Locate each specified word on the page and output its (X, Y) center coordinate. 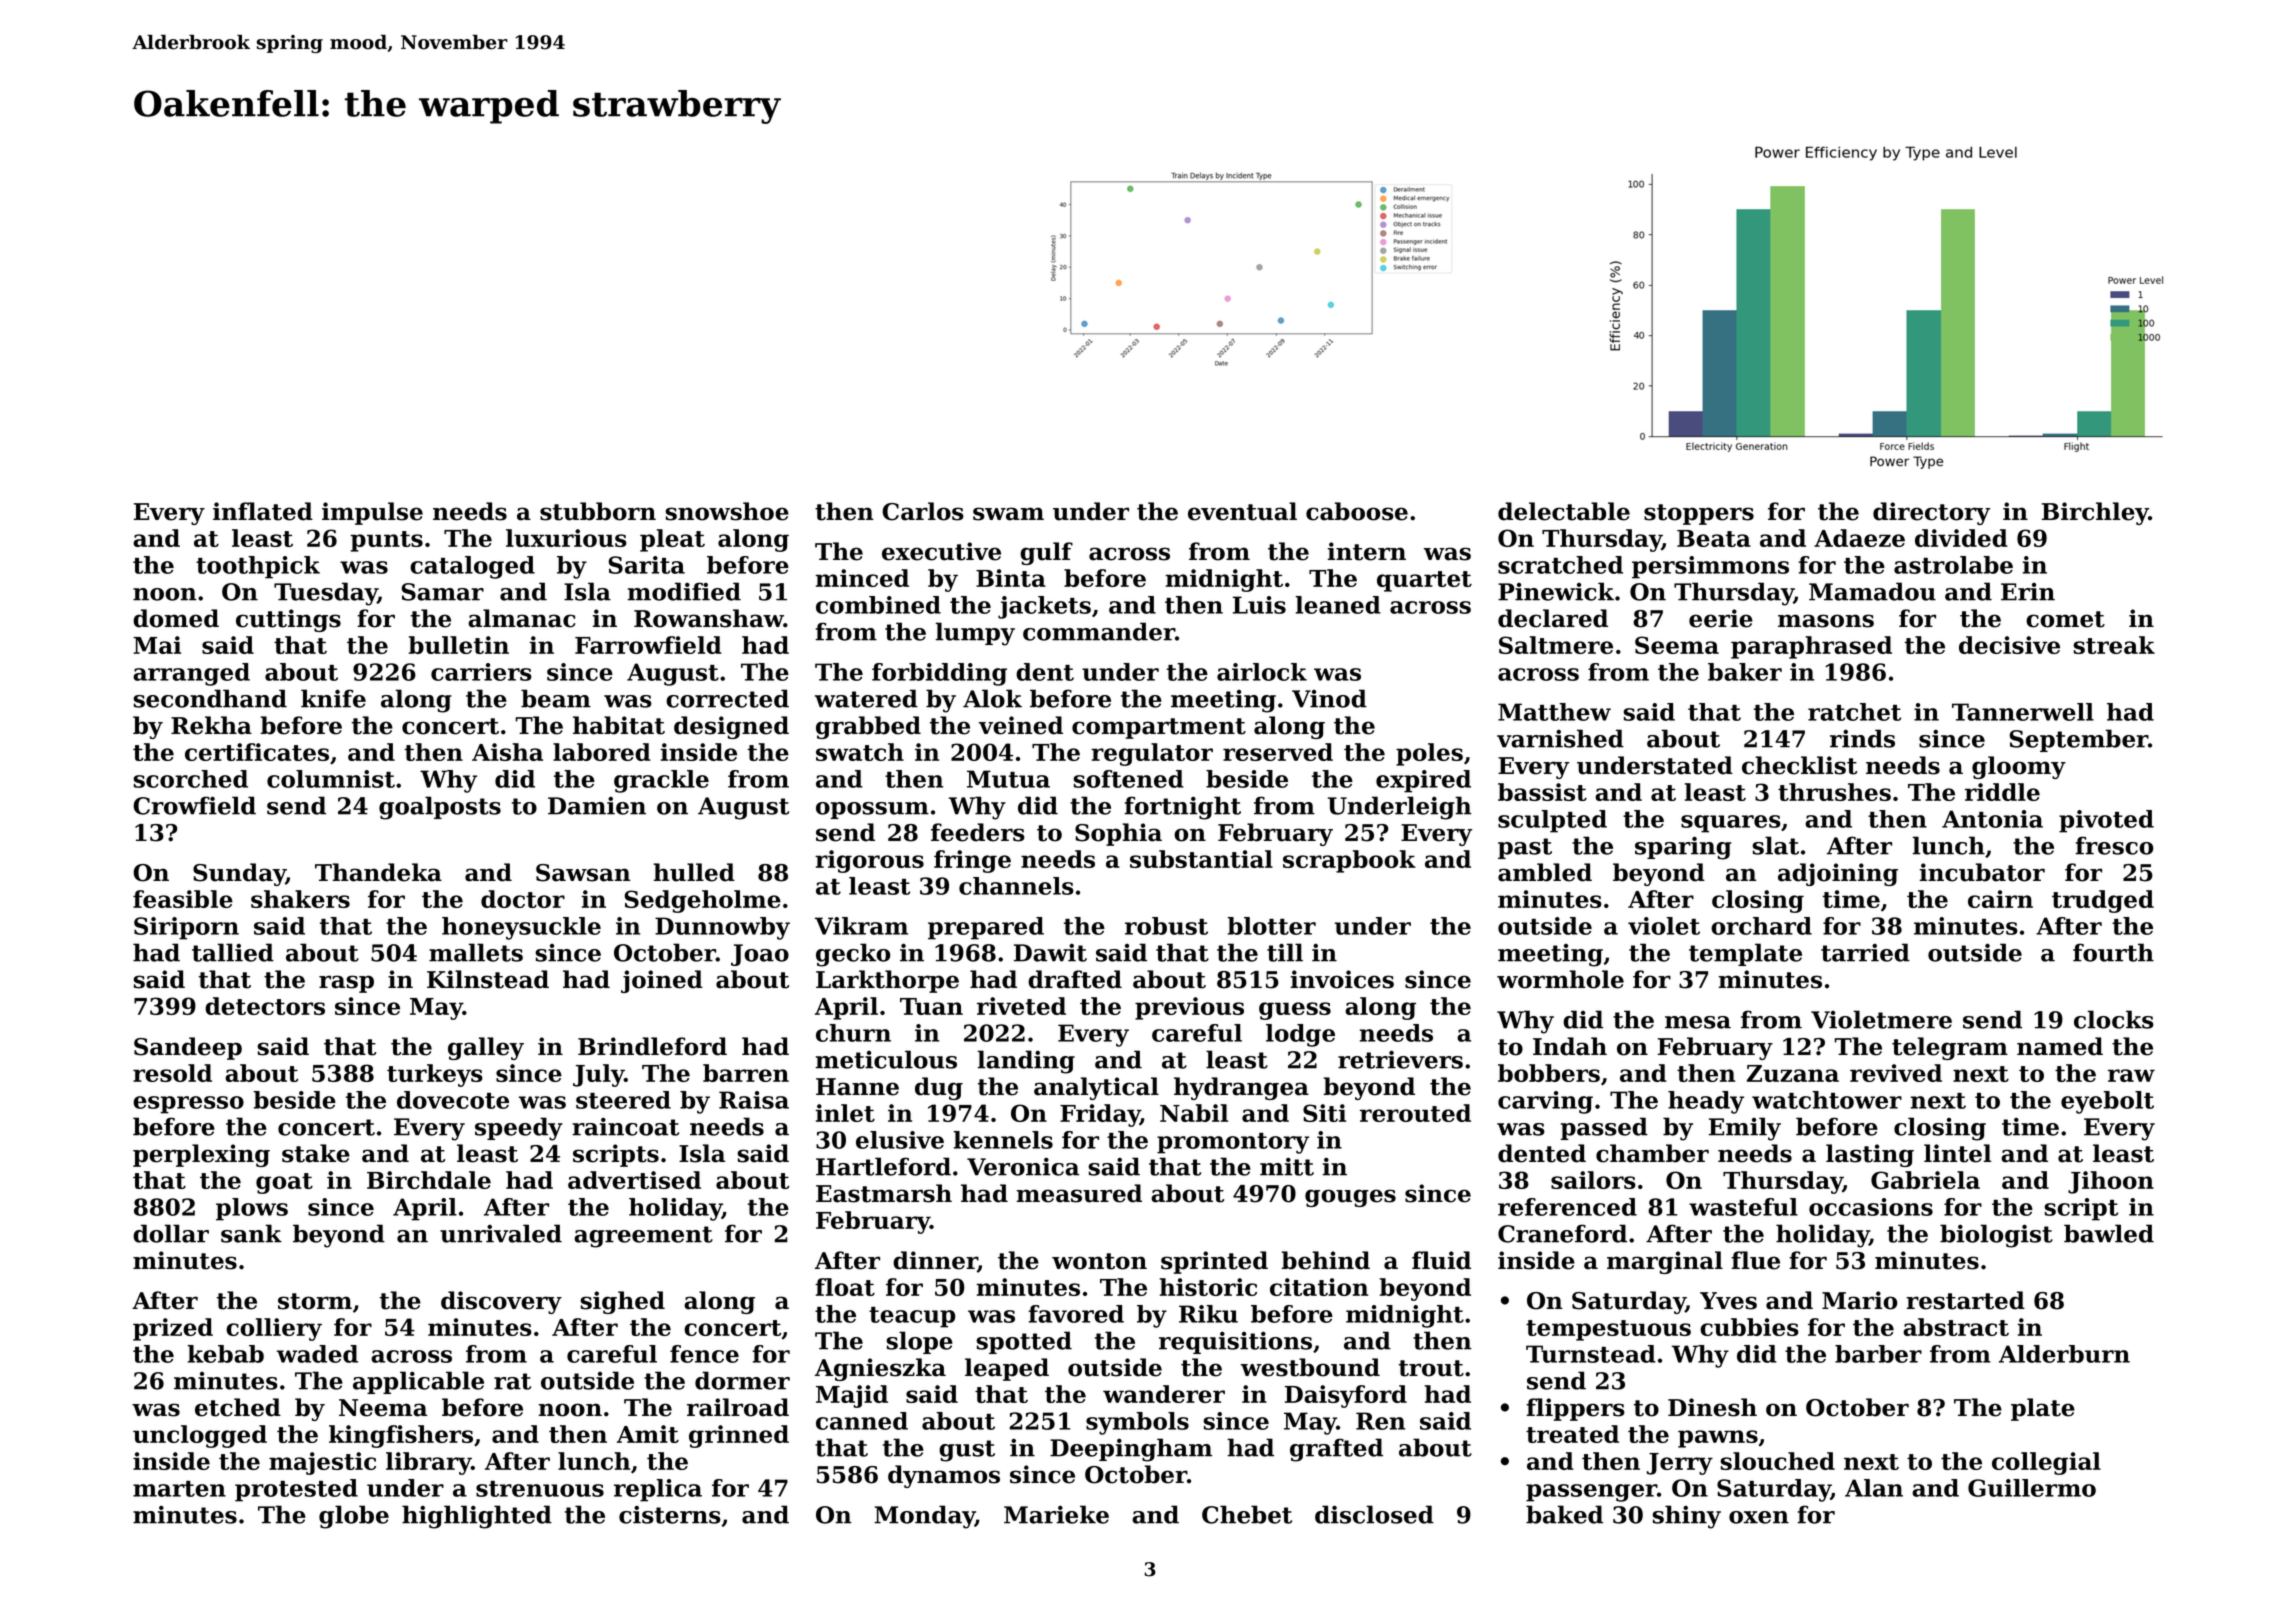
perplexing (201, 1155)
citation (1319, 1287)
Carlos (923, 511)
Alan (1874, 1488)
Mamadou (1872, 591)
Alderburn (2064, 1354)
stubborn (598, 511)
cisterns (670, 1514)
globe (354, 1517)
